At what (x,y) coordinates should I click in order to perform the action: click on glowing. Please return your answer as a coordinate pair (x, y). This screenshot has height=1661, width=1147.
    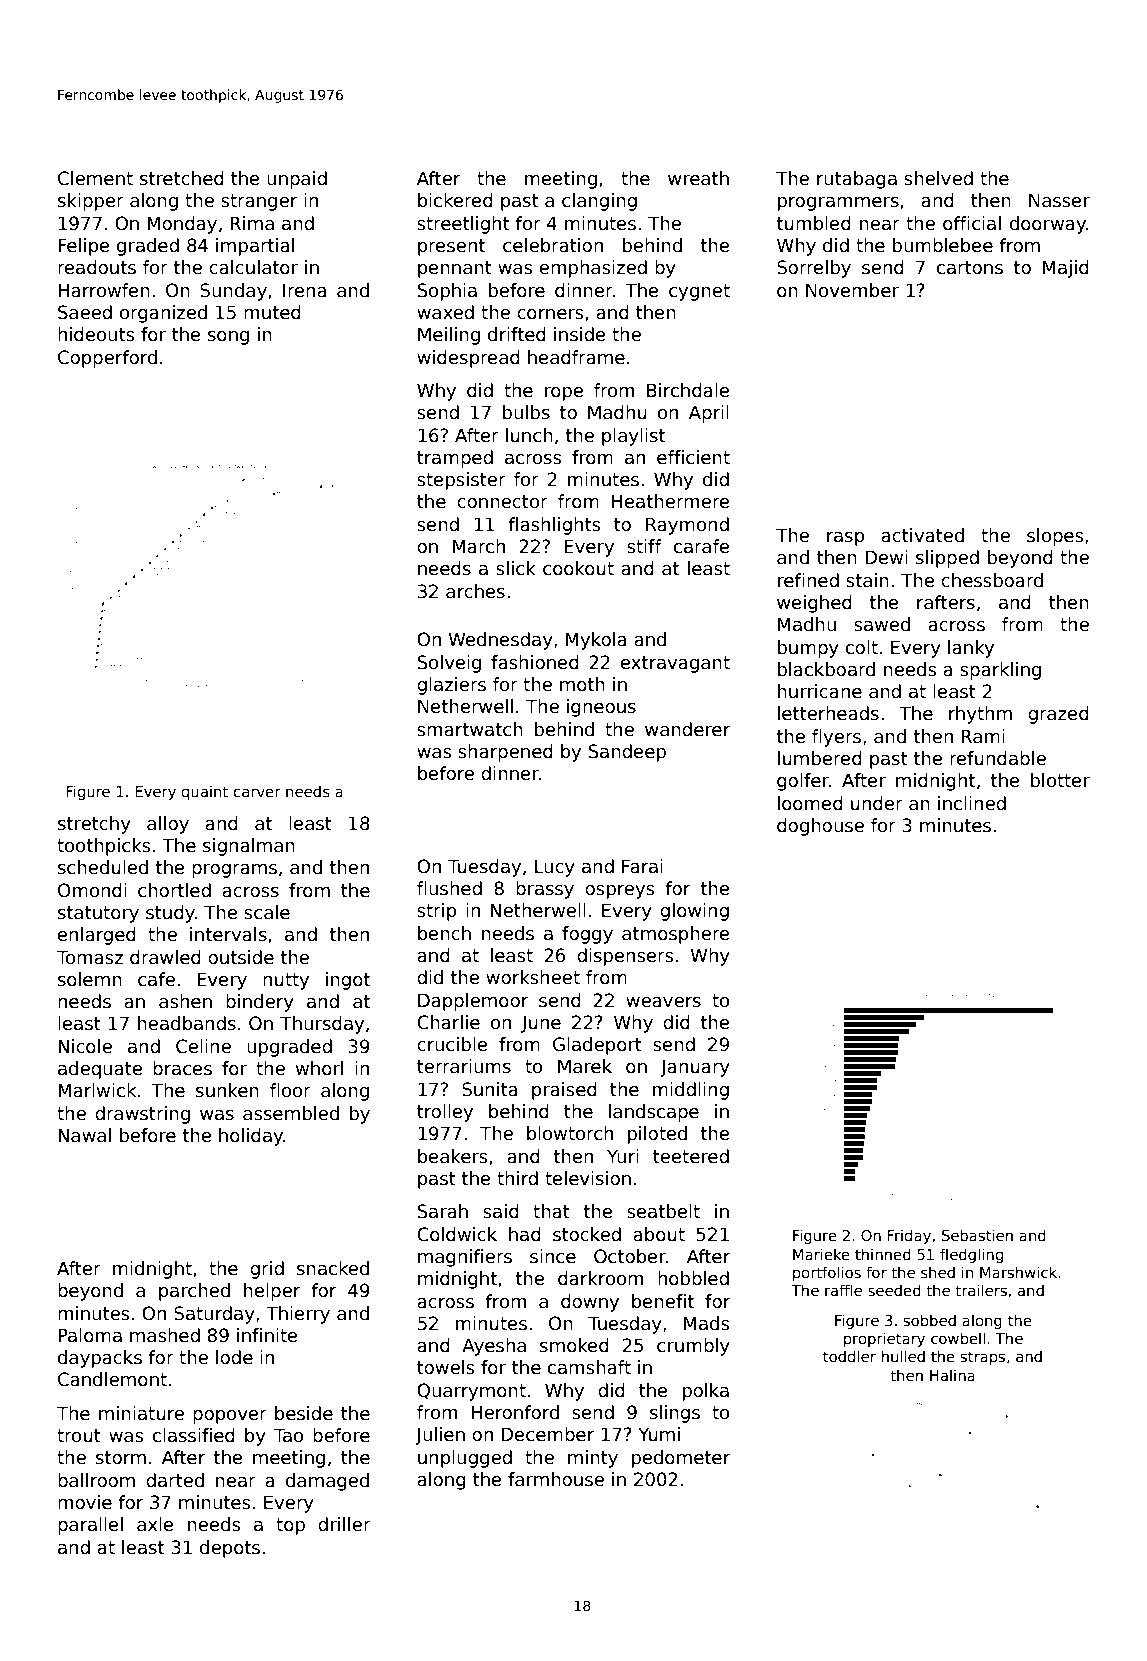
    Looking at the image, I should click on (694, 912).
